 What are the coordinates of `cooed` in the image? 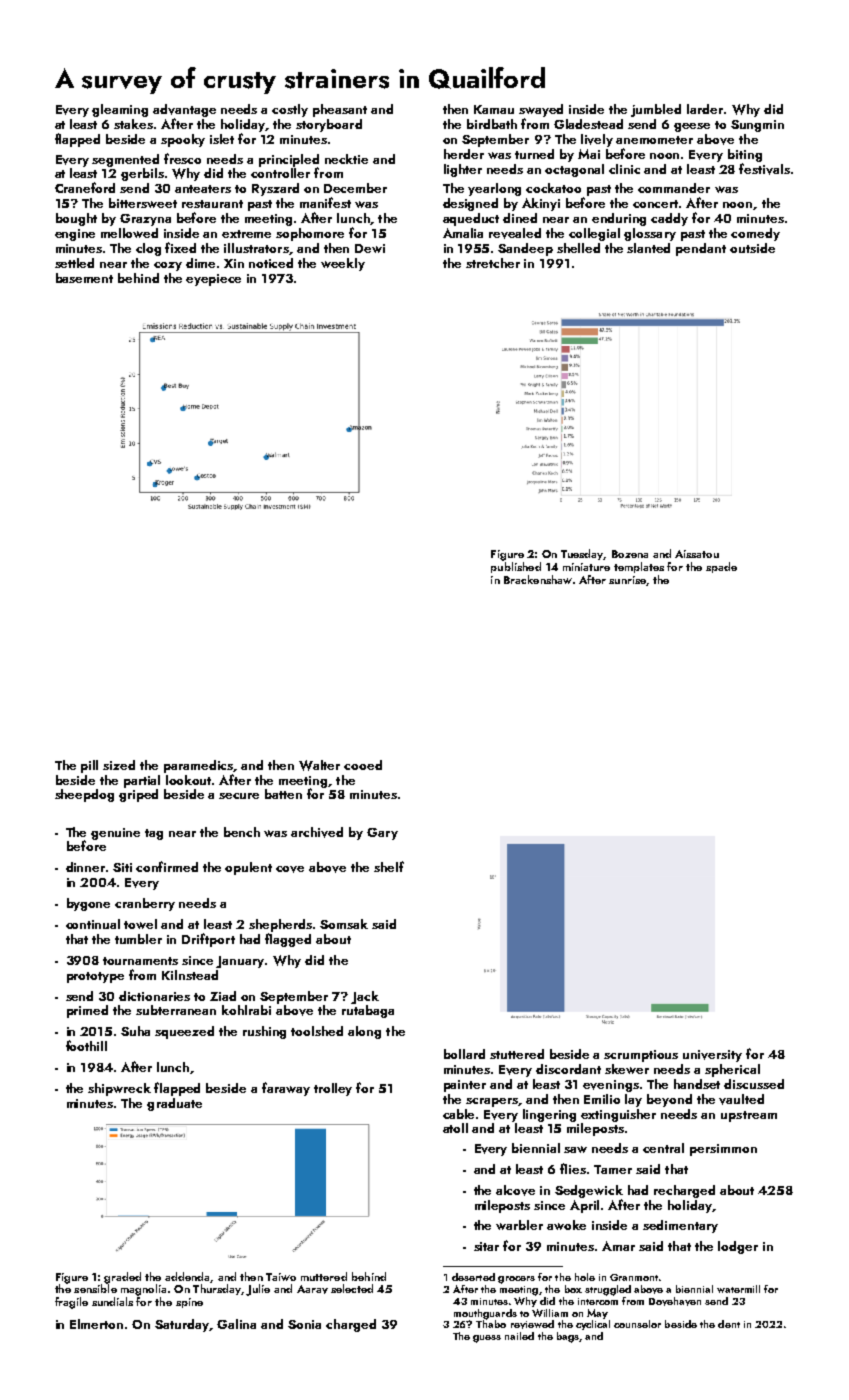 It's located at (363, 765).
